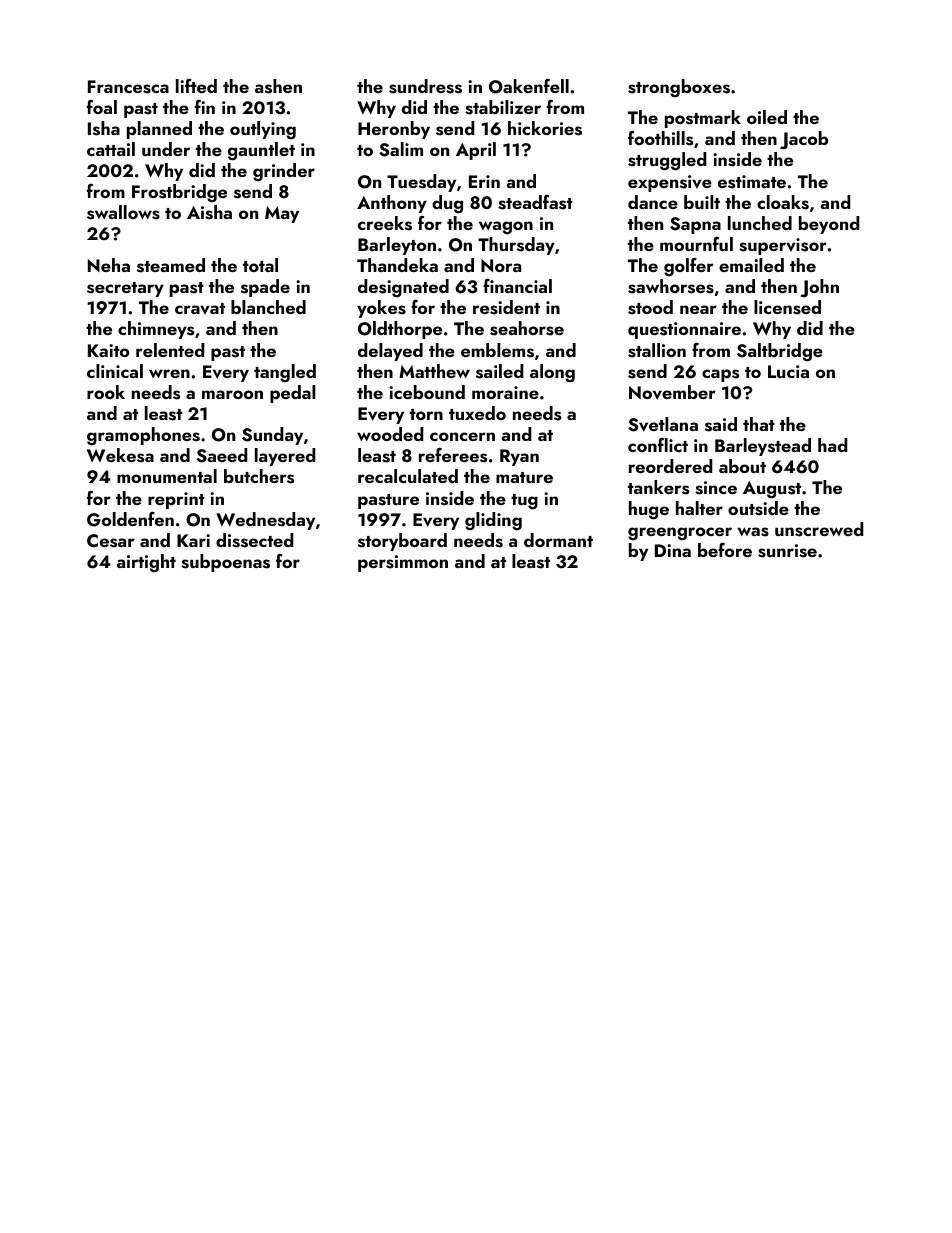 This image has height=1233, width=952. What do you see at coordinates (767, 117) in the image?
I see `oiled` at bounding box center [767, 117].
